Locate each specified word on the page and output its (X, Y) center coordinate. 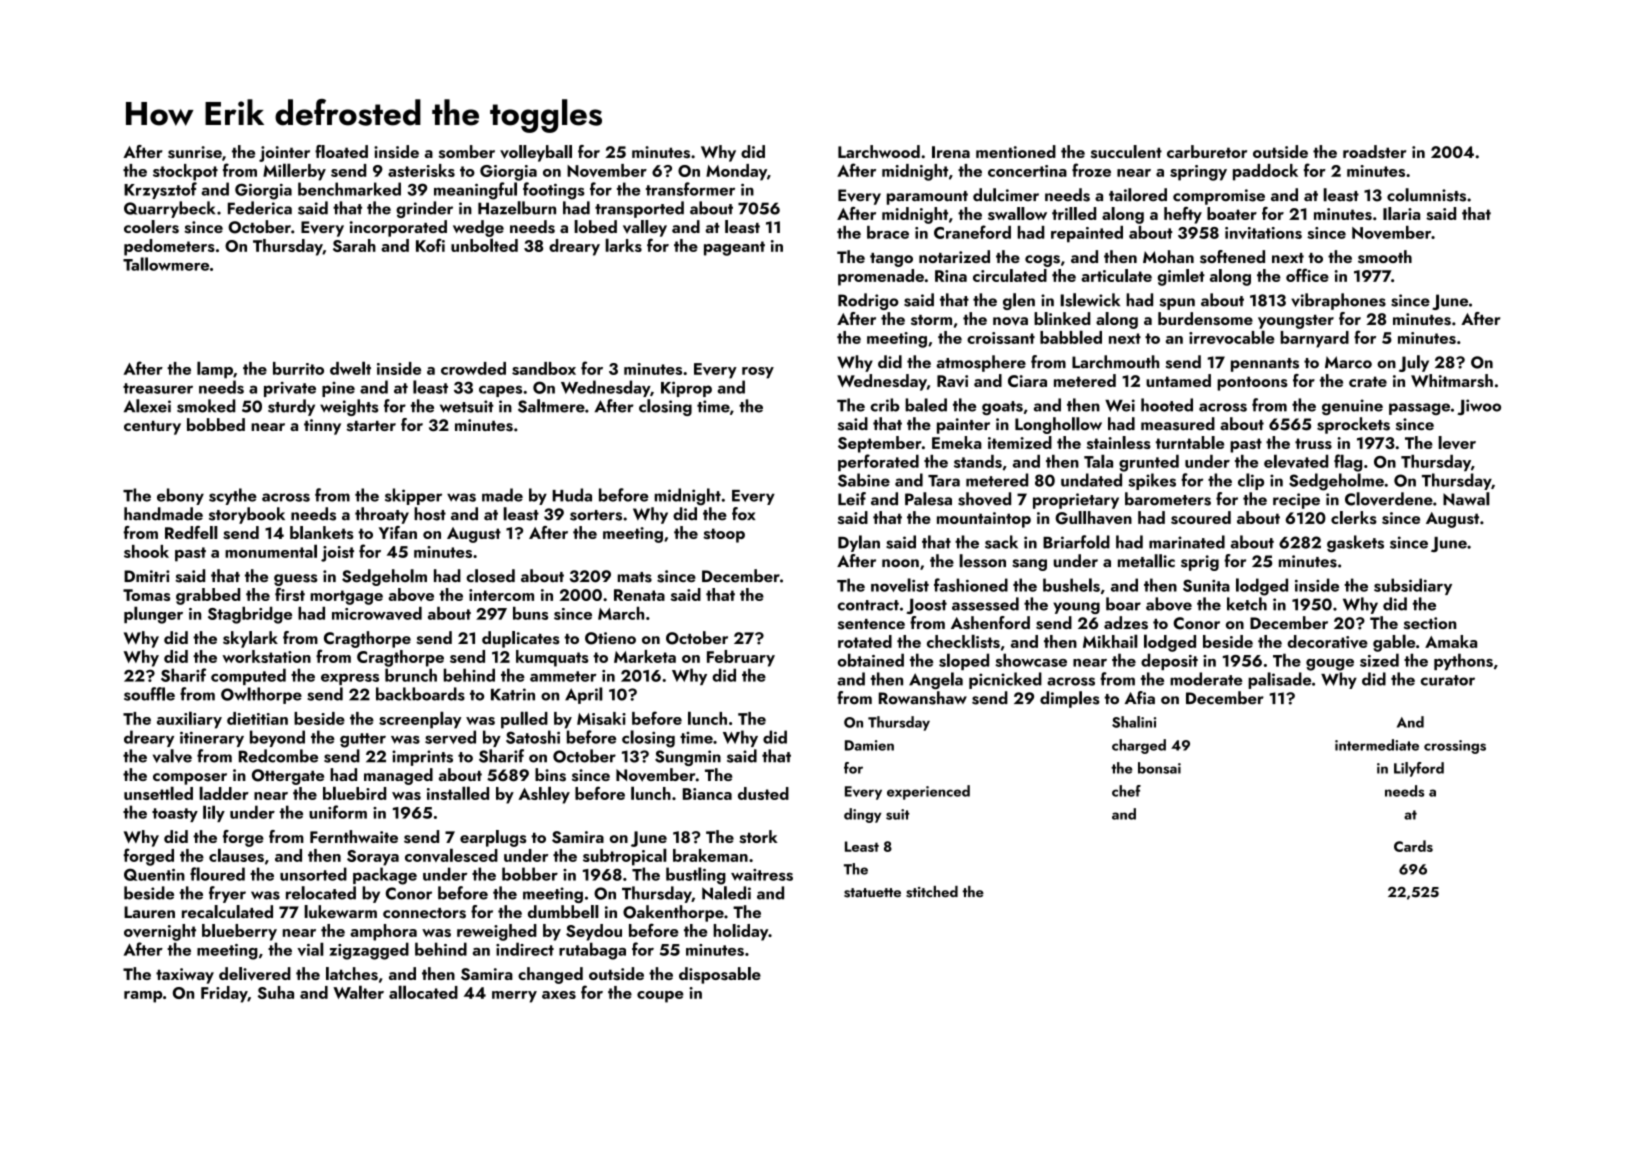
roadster (1374, 151)
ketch (1247, 604)
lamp (215, 370)
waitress (762, 875)
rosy (758, 373)
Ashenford (990, 623)
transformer (690, 189)
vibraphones (1338, 301)
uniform (338, 812)
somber (467, 151)
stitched (932, 892)
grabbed (208, 596)
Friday (224, 994)
